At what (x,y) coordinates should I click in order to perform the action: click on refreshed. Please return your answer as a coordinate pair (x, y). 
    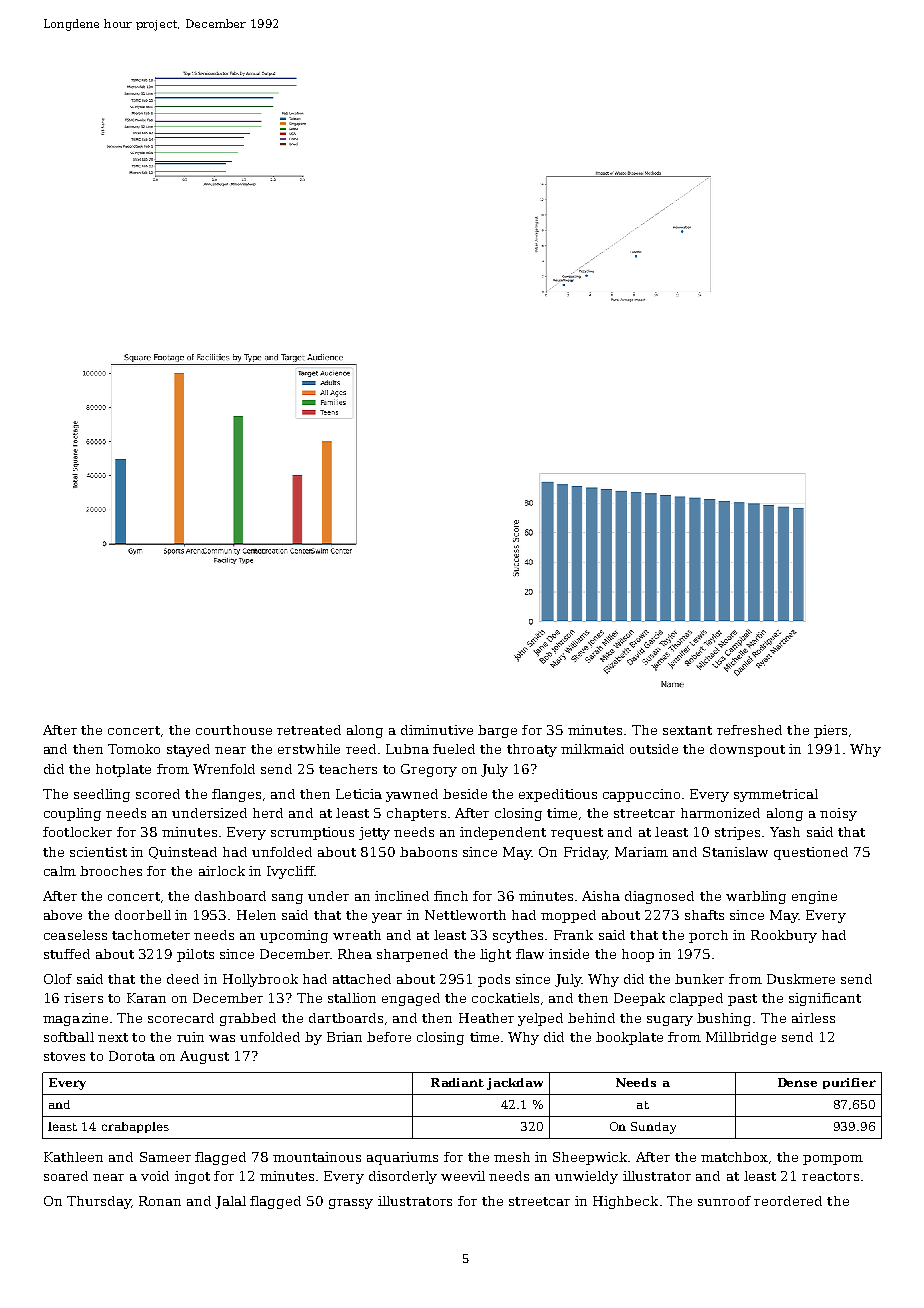
    Looking at the image, I should click on (749, 730).
